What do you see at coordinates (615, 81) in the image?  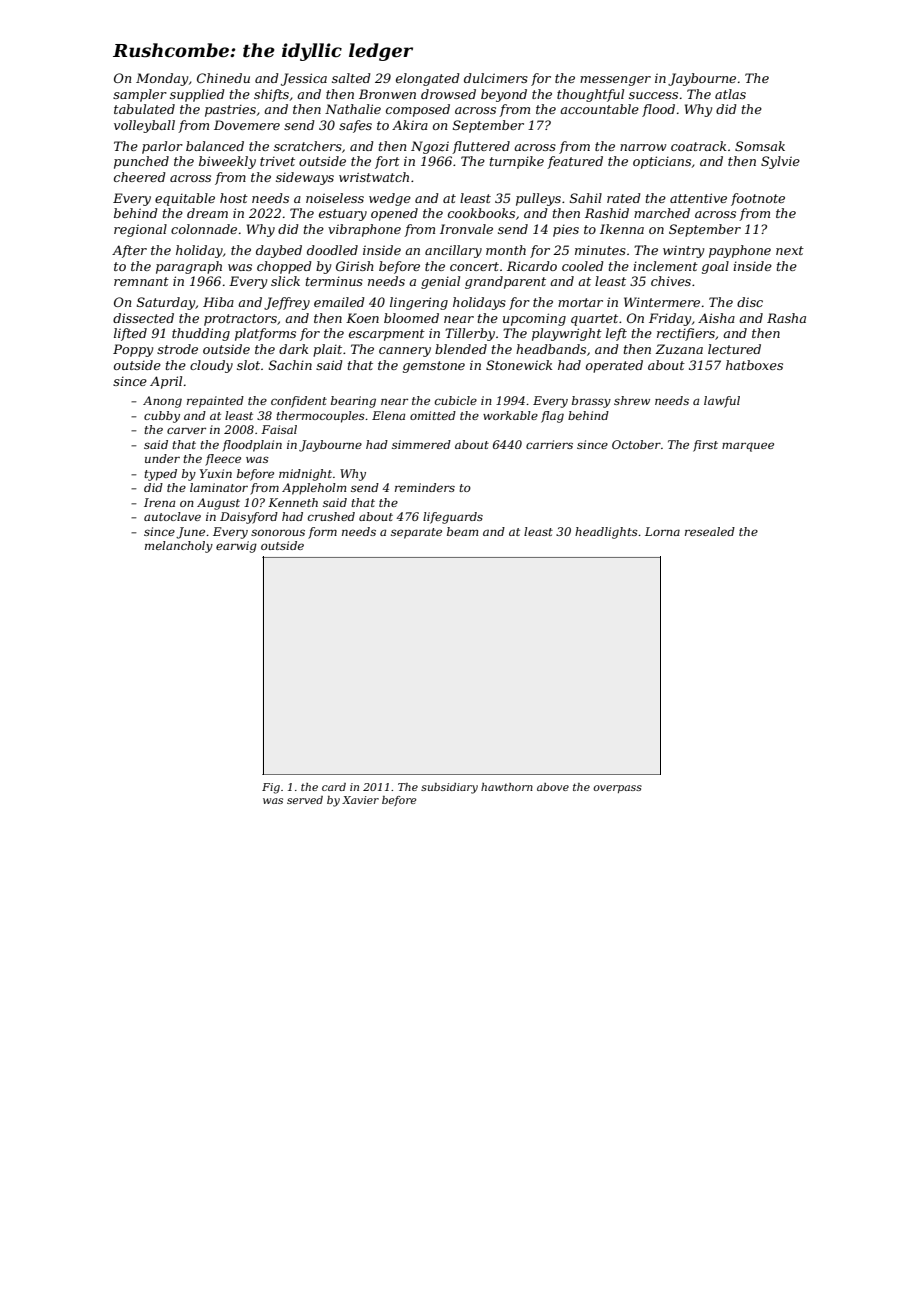 I see `messenger` at bounding box center [615, 81].
